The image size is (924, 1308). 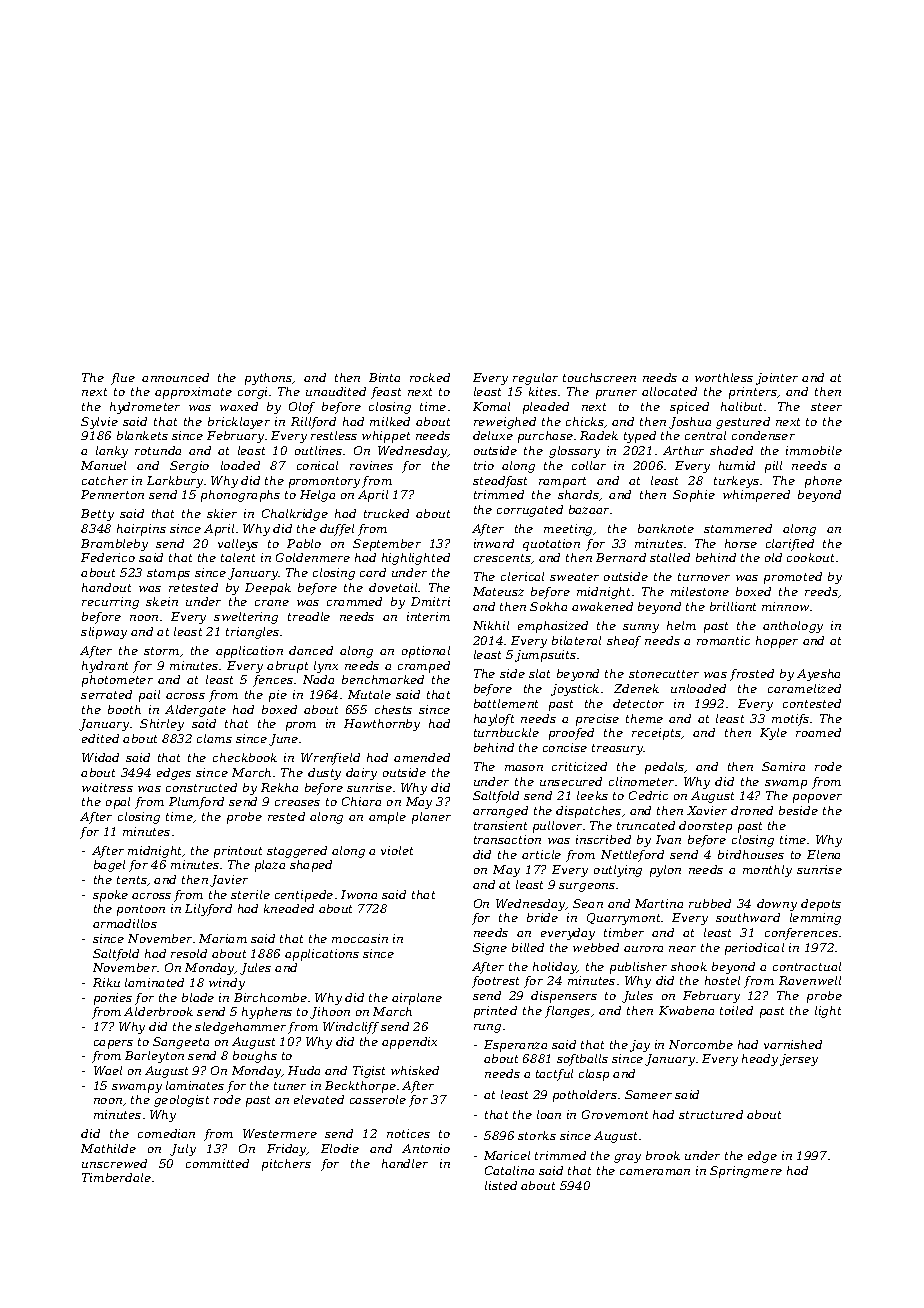 What do you see at coordinates (384, 377) in the screenshot?
I see `Binta` at bounding box center [384, 377].
